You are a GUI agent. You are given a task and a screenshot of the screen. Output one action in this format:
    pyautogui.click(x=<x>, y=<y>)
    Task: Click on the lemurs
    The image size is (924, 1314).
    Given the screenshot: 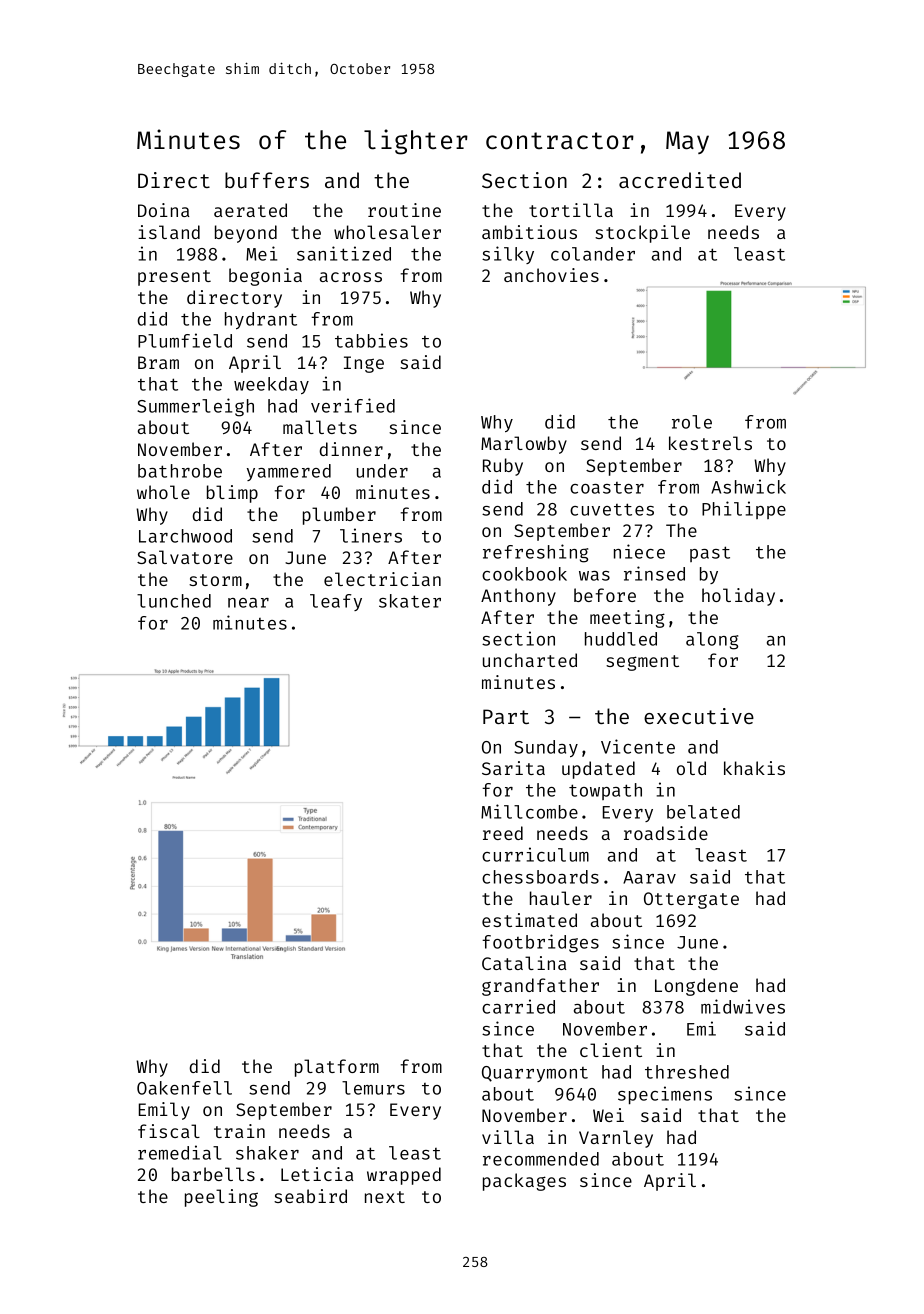 What is the action you would take?
    pyautogui.click(x=373, y=1088)
